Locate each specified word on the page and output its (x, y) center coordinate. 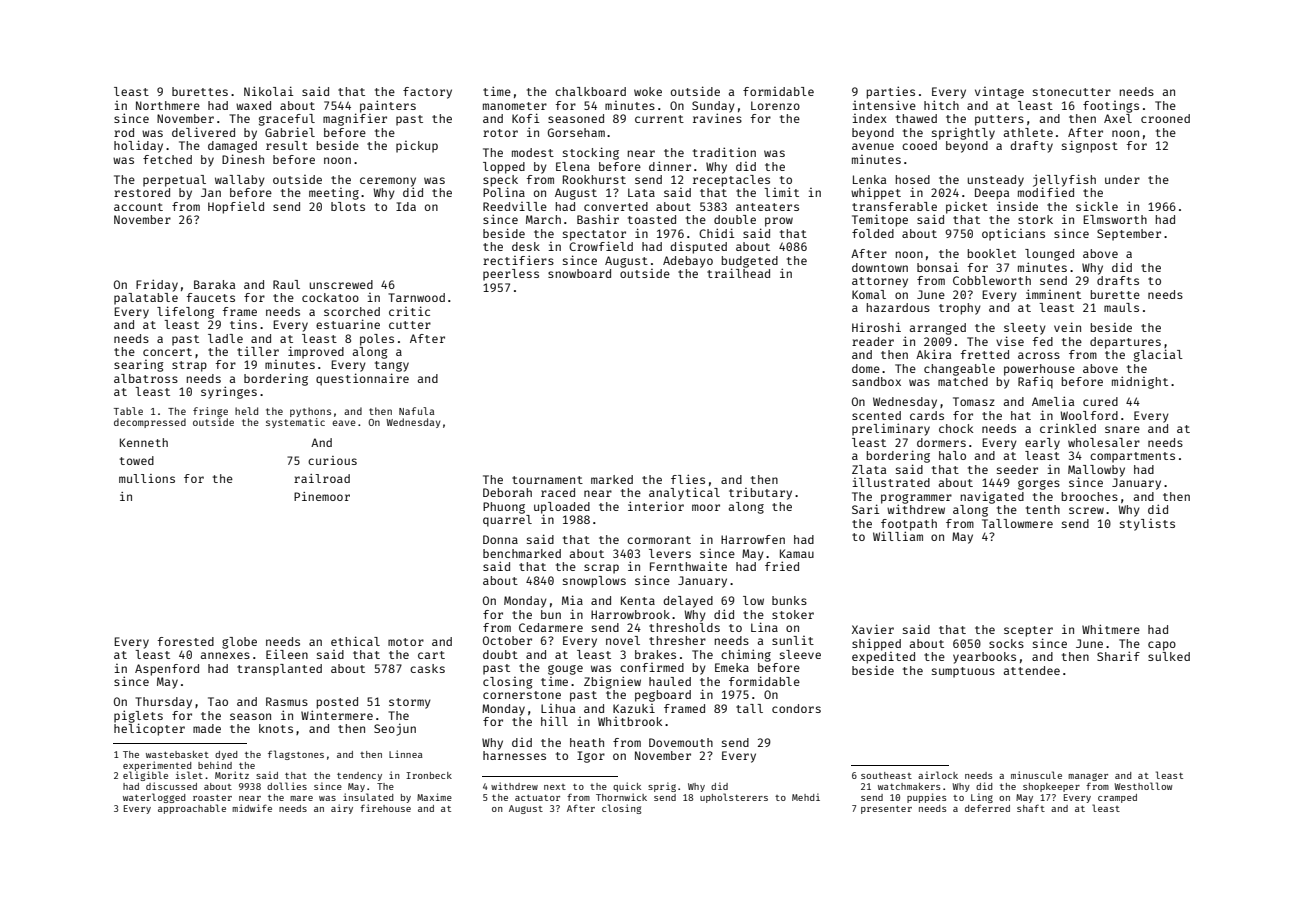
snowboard (579, 273)
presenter (886, 810)
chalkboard (590, 91)
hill (554, 721)
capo (1162, 646)
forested (185, 641)
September (1129, 235)
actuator (537, 798)
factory (427, 93)
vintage (999, 93)
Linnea (406, 754)
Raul (286, 284)
